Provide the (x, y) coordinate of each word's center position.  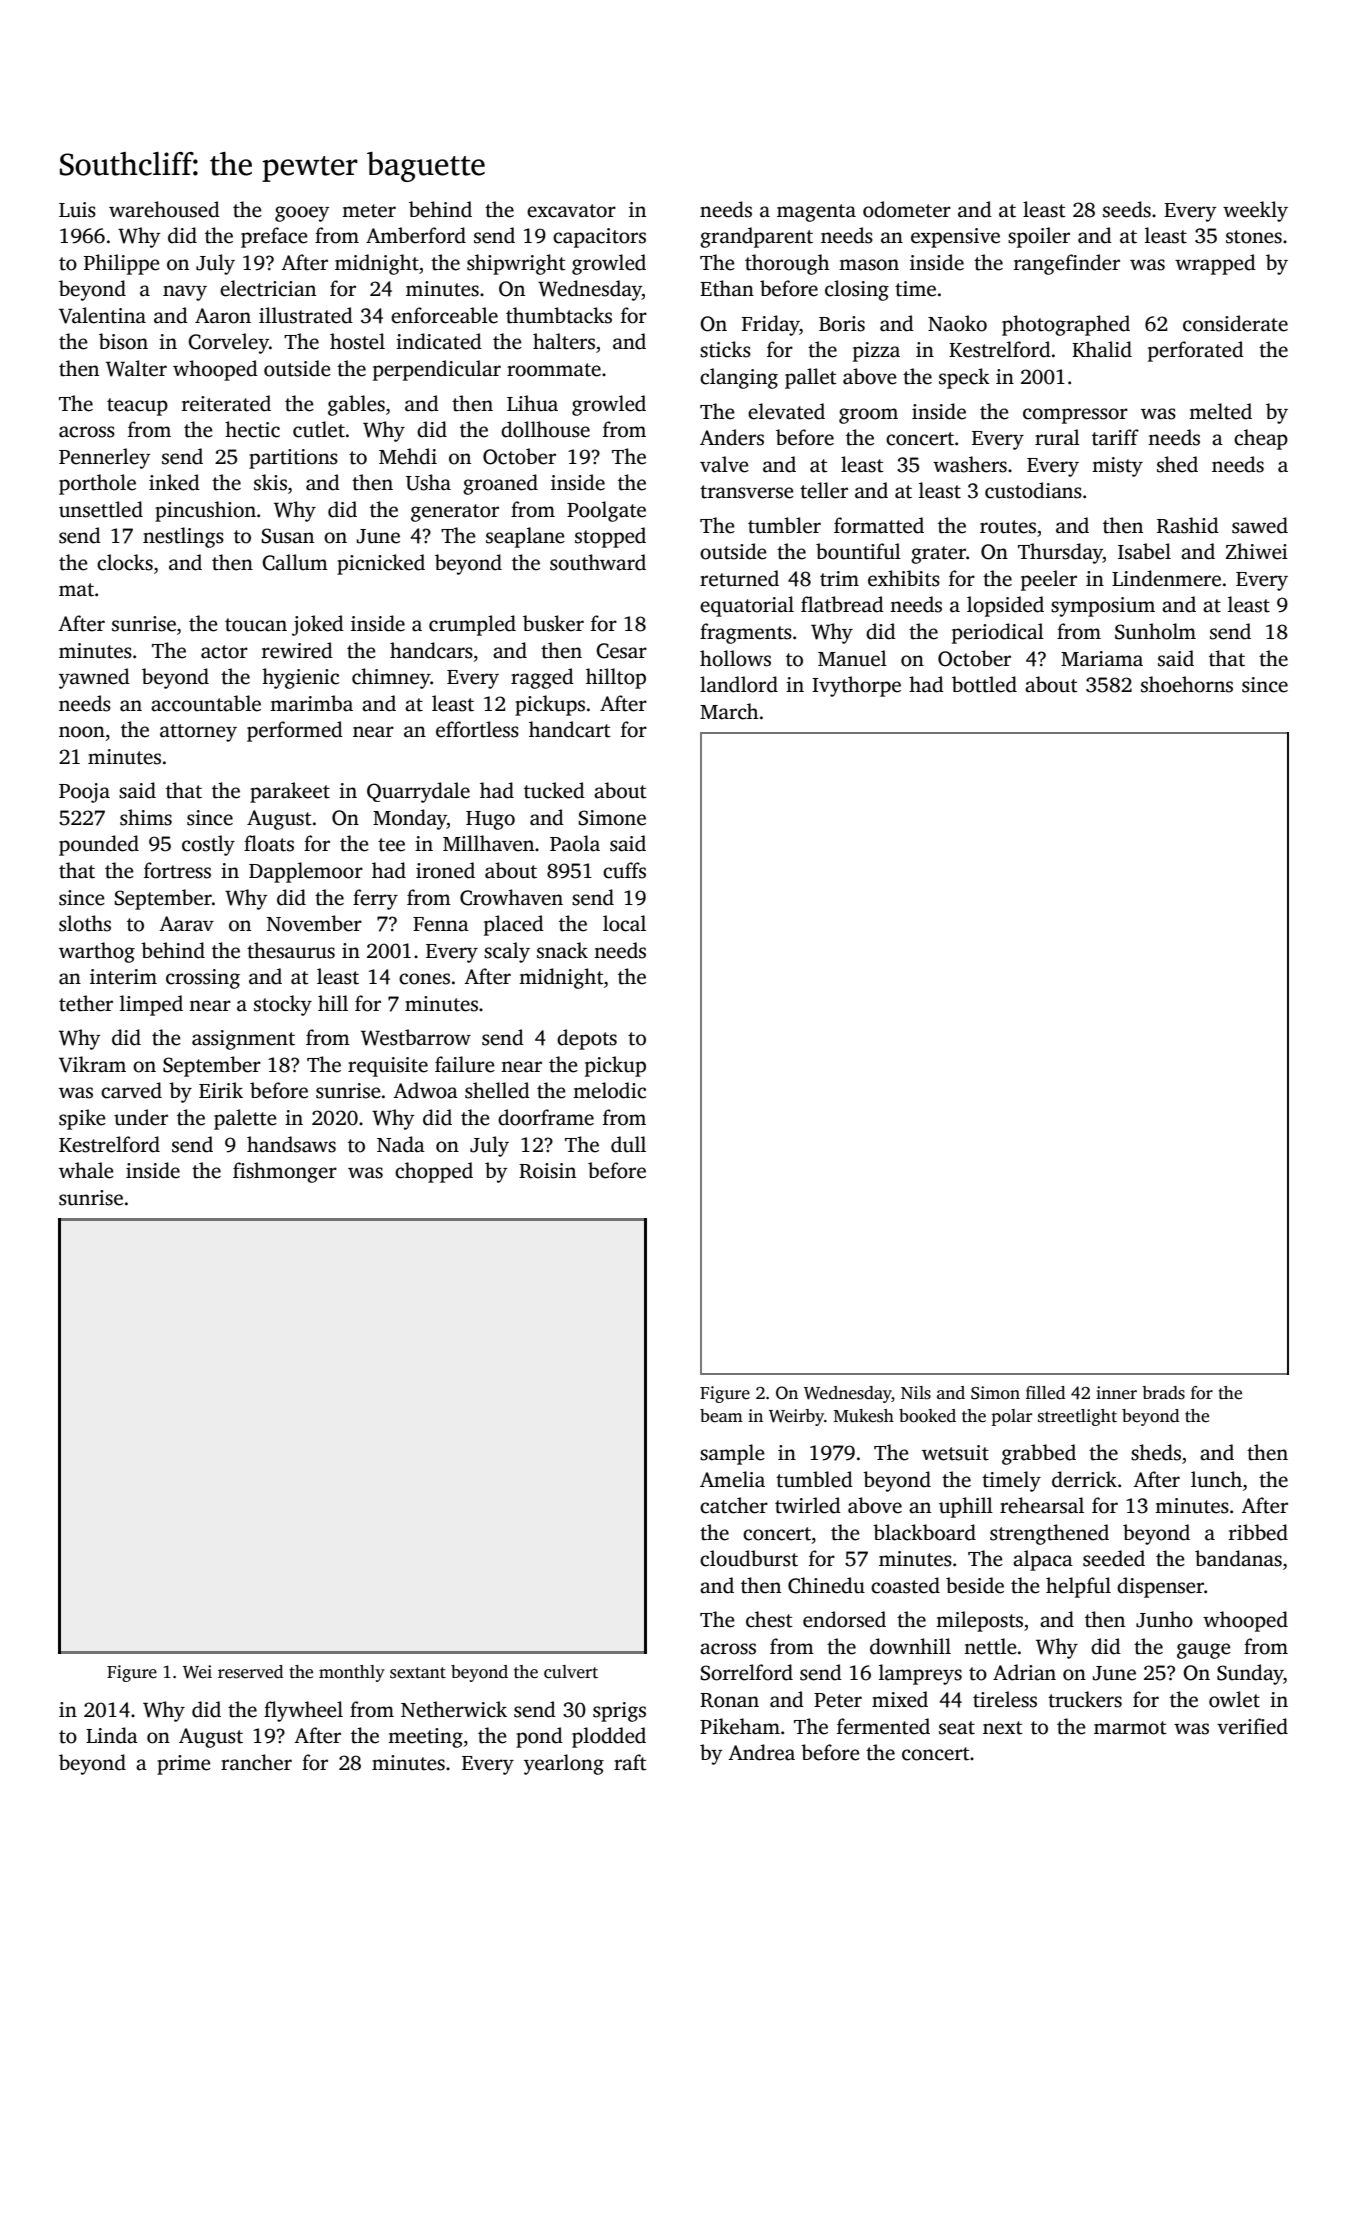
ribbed (1258, 1532)
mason (869, 265)
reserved (250, 1672)
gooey (302, 214)
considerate (1235, 323)
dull (628, 1144)
